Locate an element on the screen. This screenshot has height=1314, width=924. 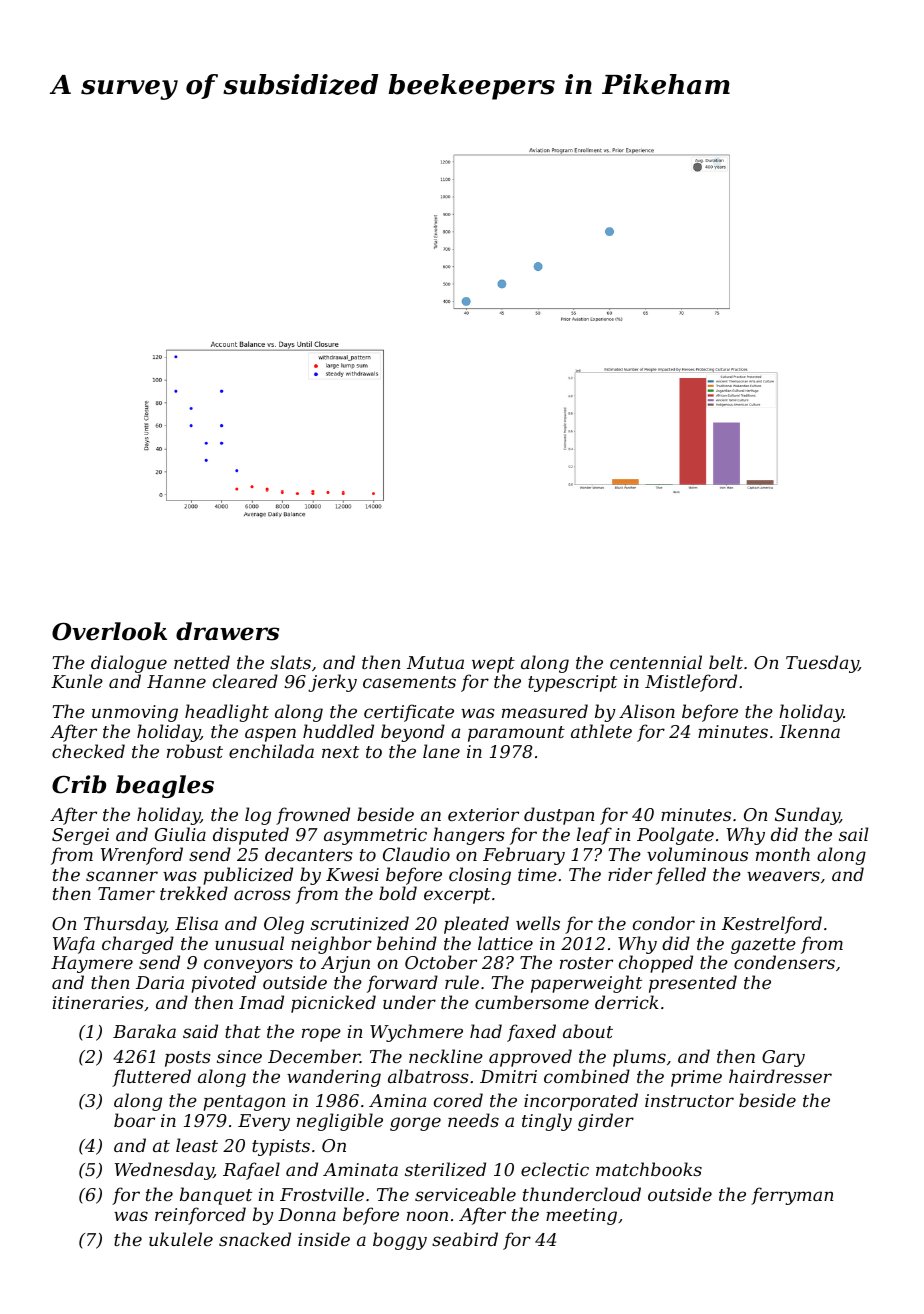
Alison is located at coordinates (647, 711).
